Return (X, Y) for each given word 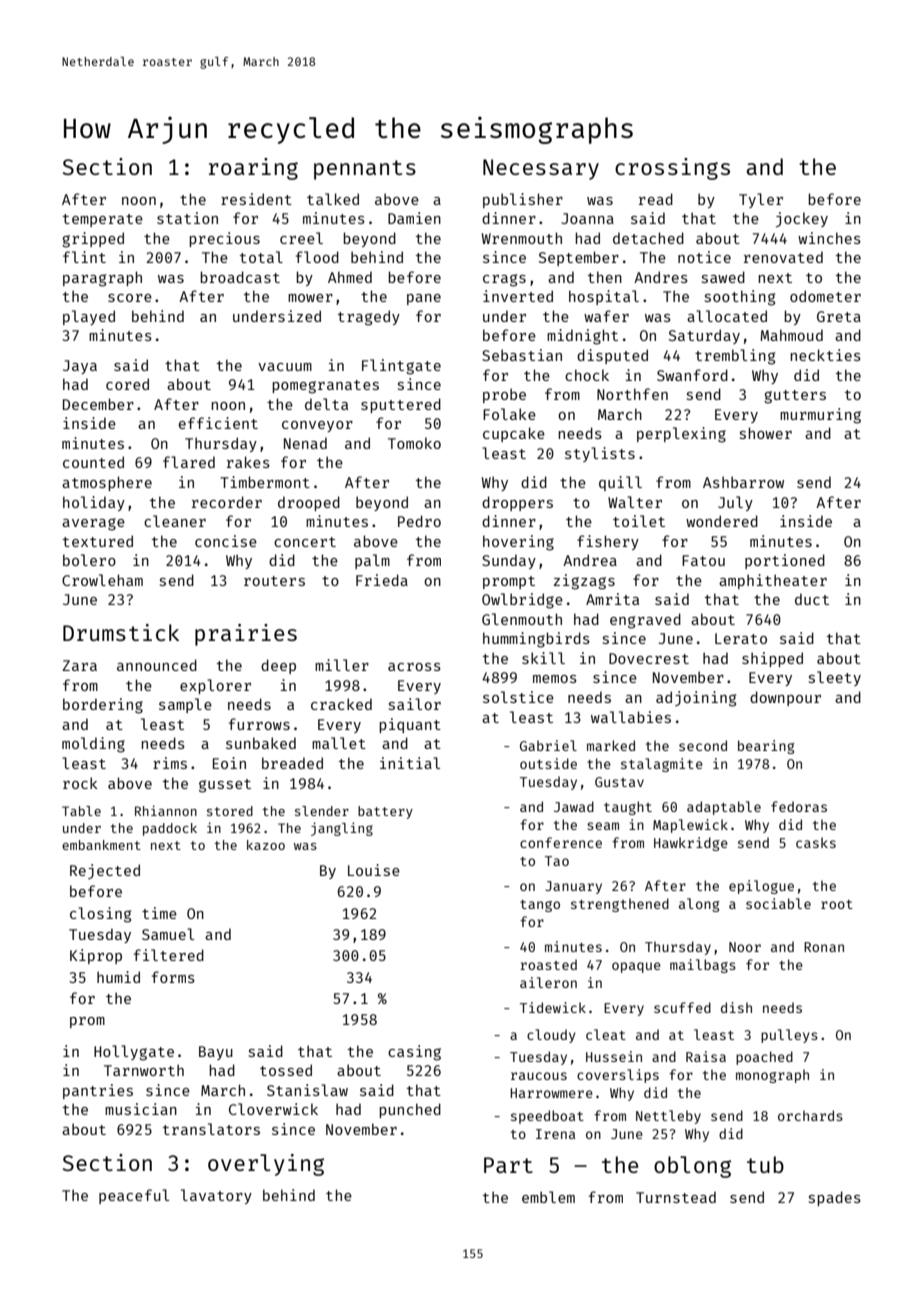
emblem (548, 1197)
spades (835, 1198)
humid (118, 977)
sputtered (401, 405)
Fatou (703, 560)
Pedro (419, 521)
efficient (218, 423)
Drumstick (121, 632)
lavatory (216, 1196)
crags (504, 280)
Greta (839, 316)
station (187, 218)
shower (766, 433)
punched (410, 1110)
